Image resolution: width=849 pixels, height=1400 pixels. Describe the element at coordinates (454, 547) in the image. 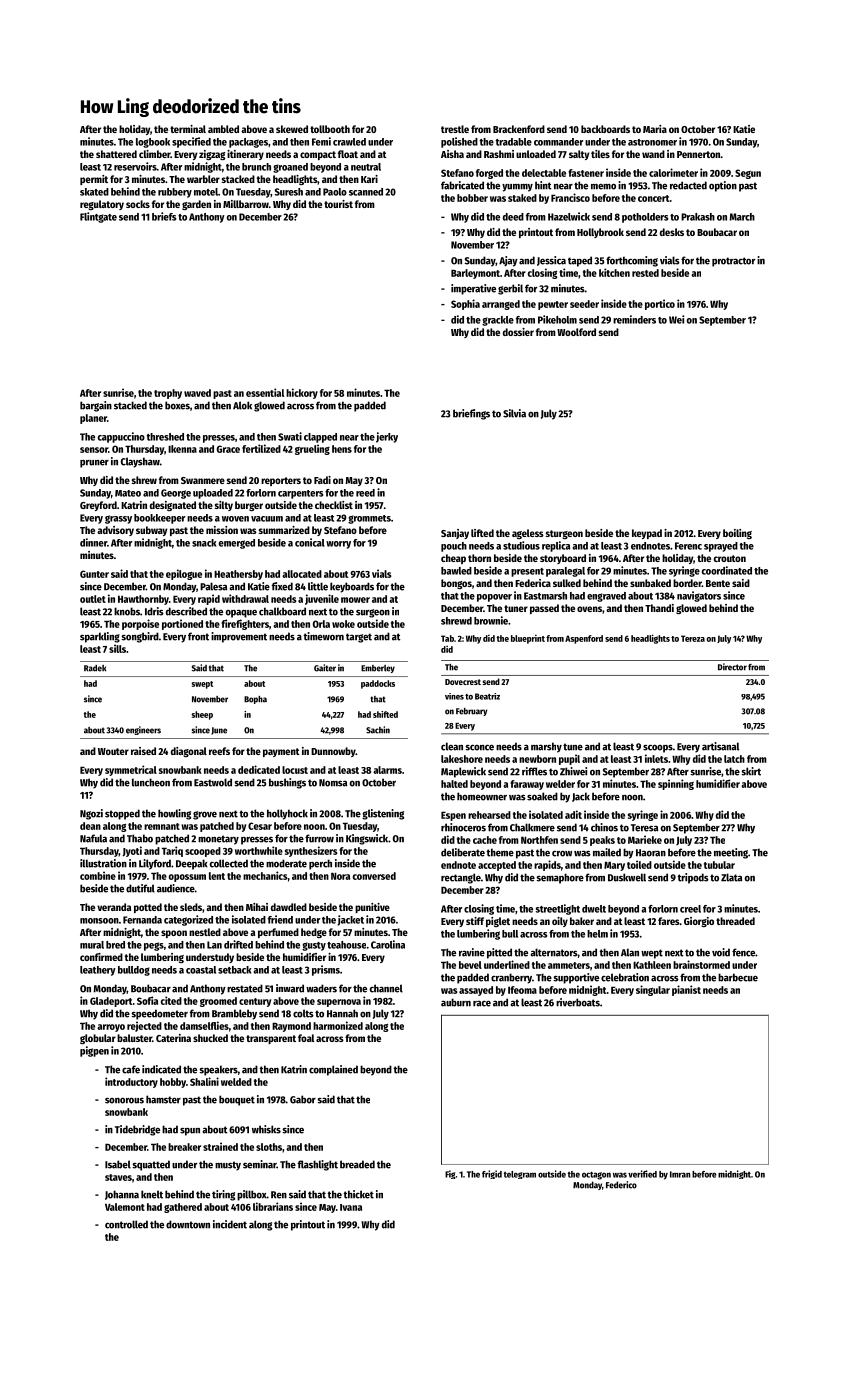

I see `pouch` at that location.
